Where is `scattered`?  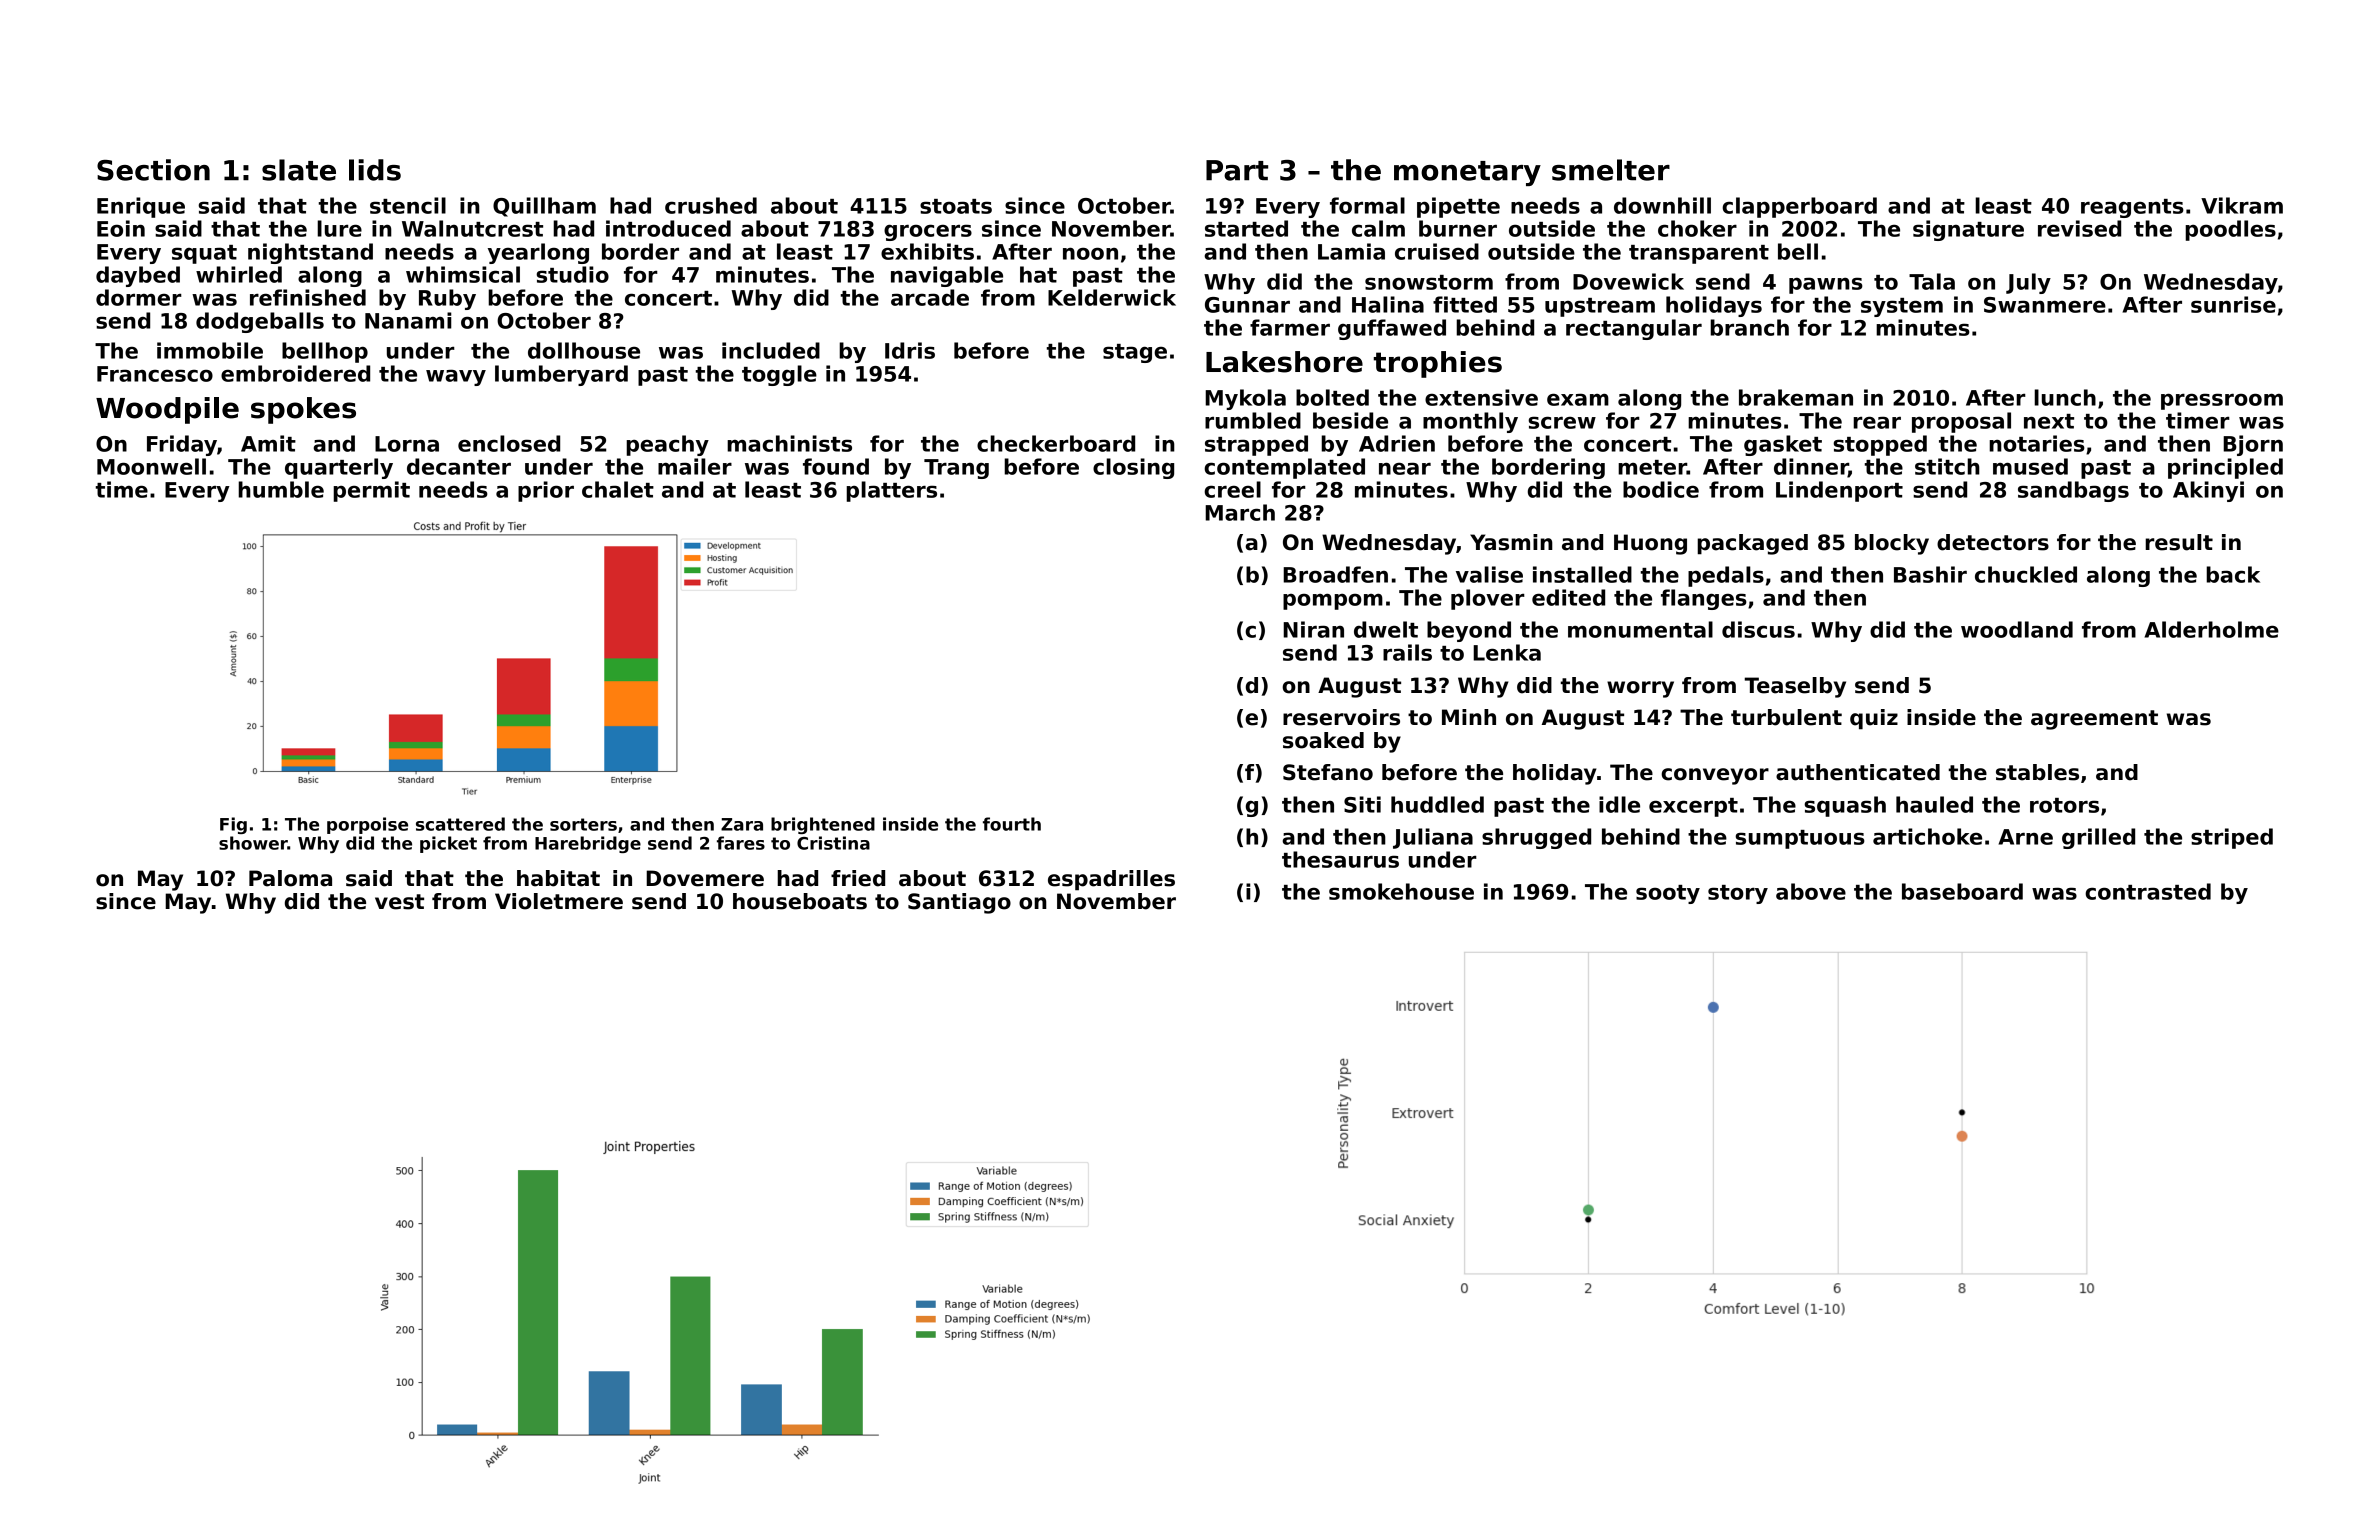
scattered is located at coordinates (460, 824).
